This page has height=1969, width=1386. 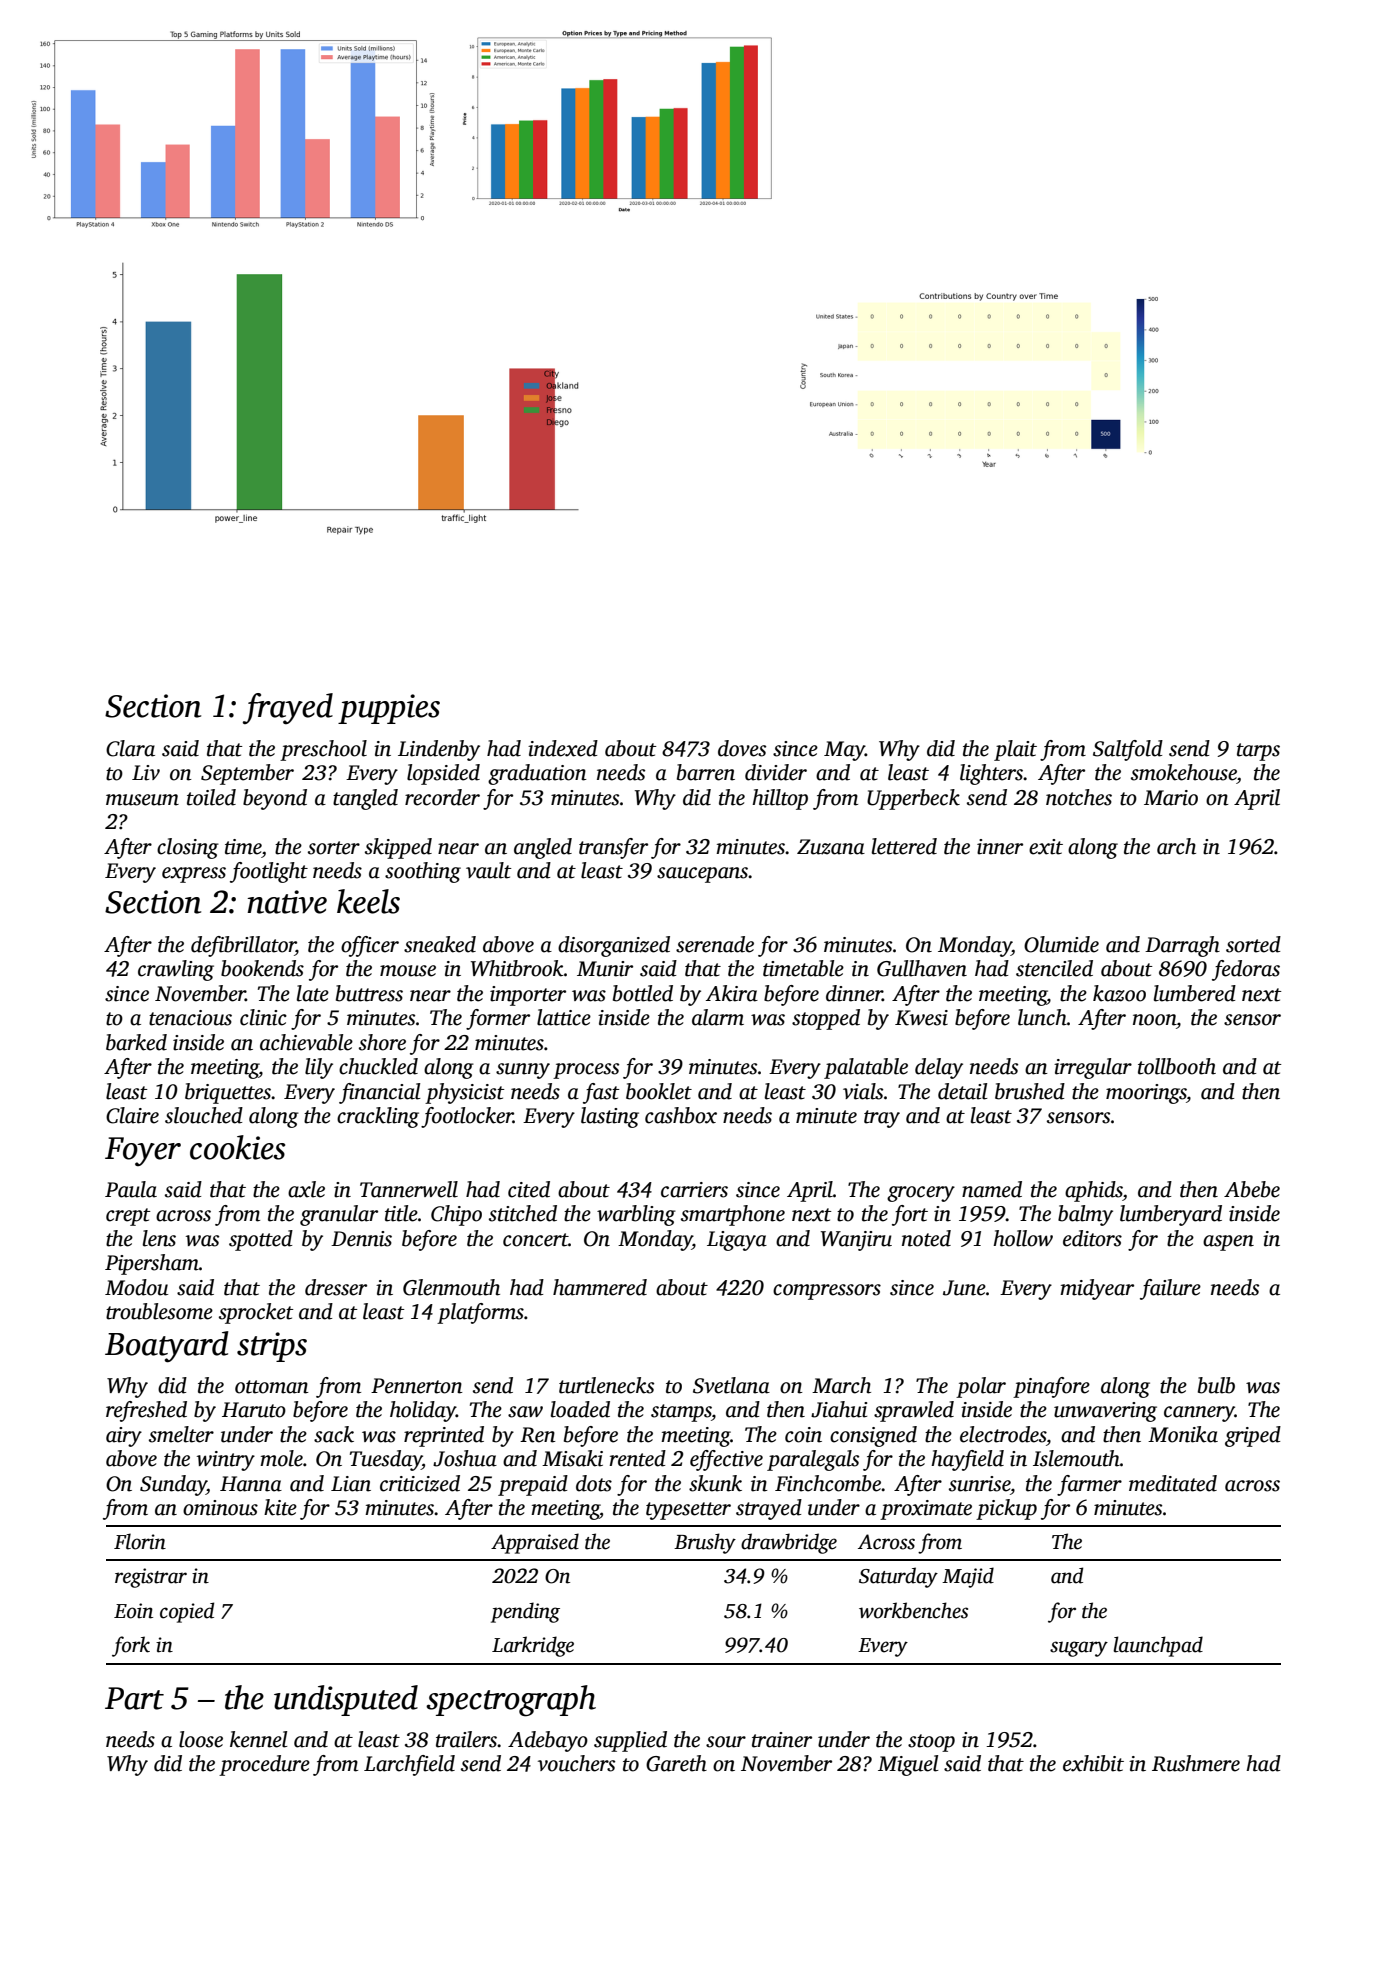 I want to click on Gareth, so click(x=676, y=1763).
